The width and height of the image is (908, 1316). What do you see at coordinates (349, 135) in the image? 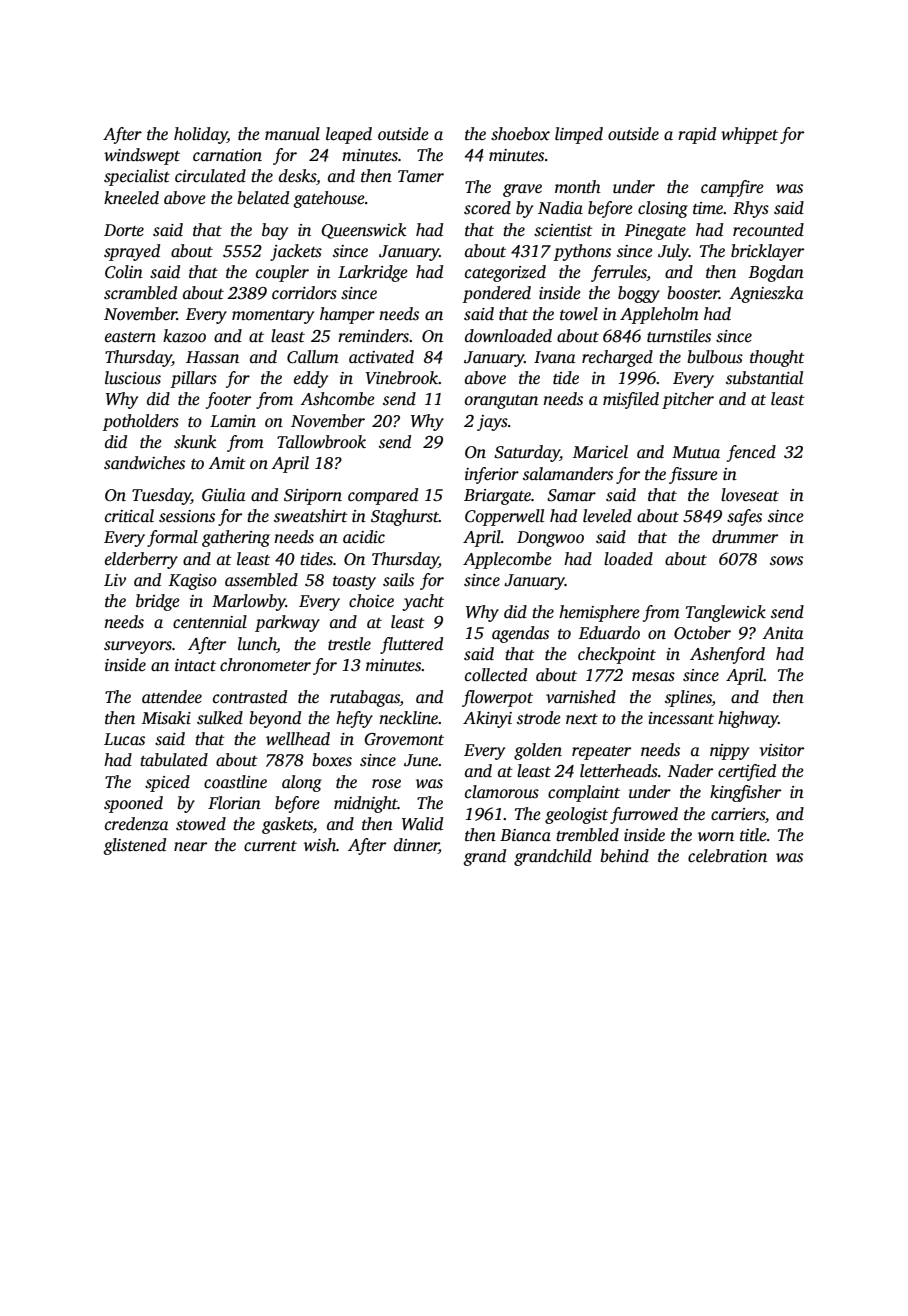
I see `leaped` at bounding box center [349, 135].
